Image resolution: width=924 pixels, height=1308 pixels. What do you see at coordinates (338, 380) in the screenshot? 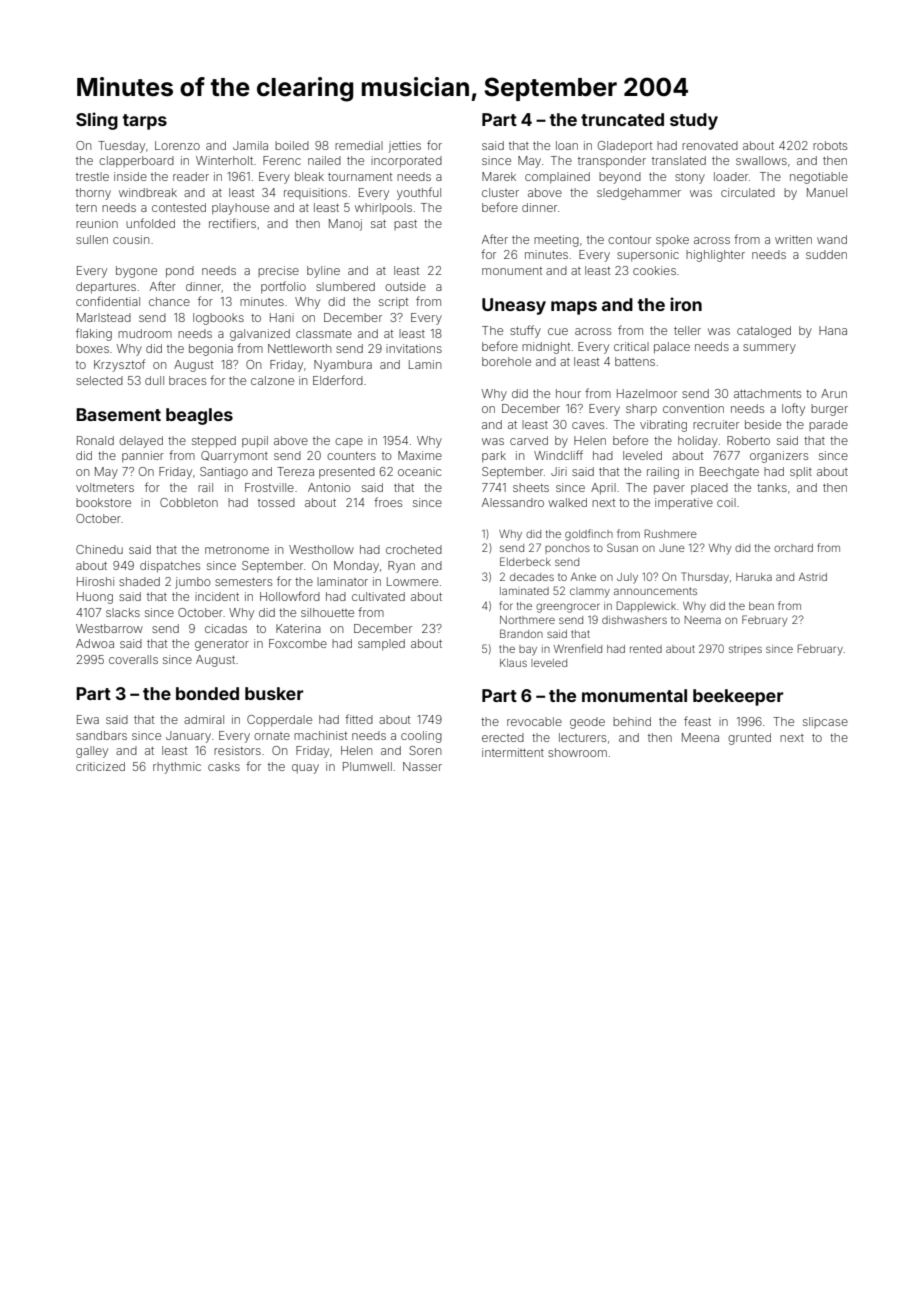
I see `Elderford` at bounding box center [338, 380].
